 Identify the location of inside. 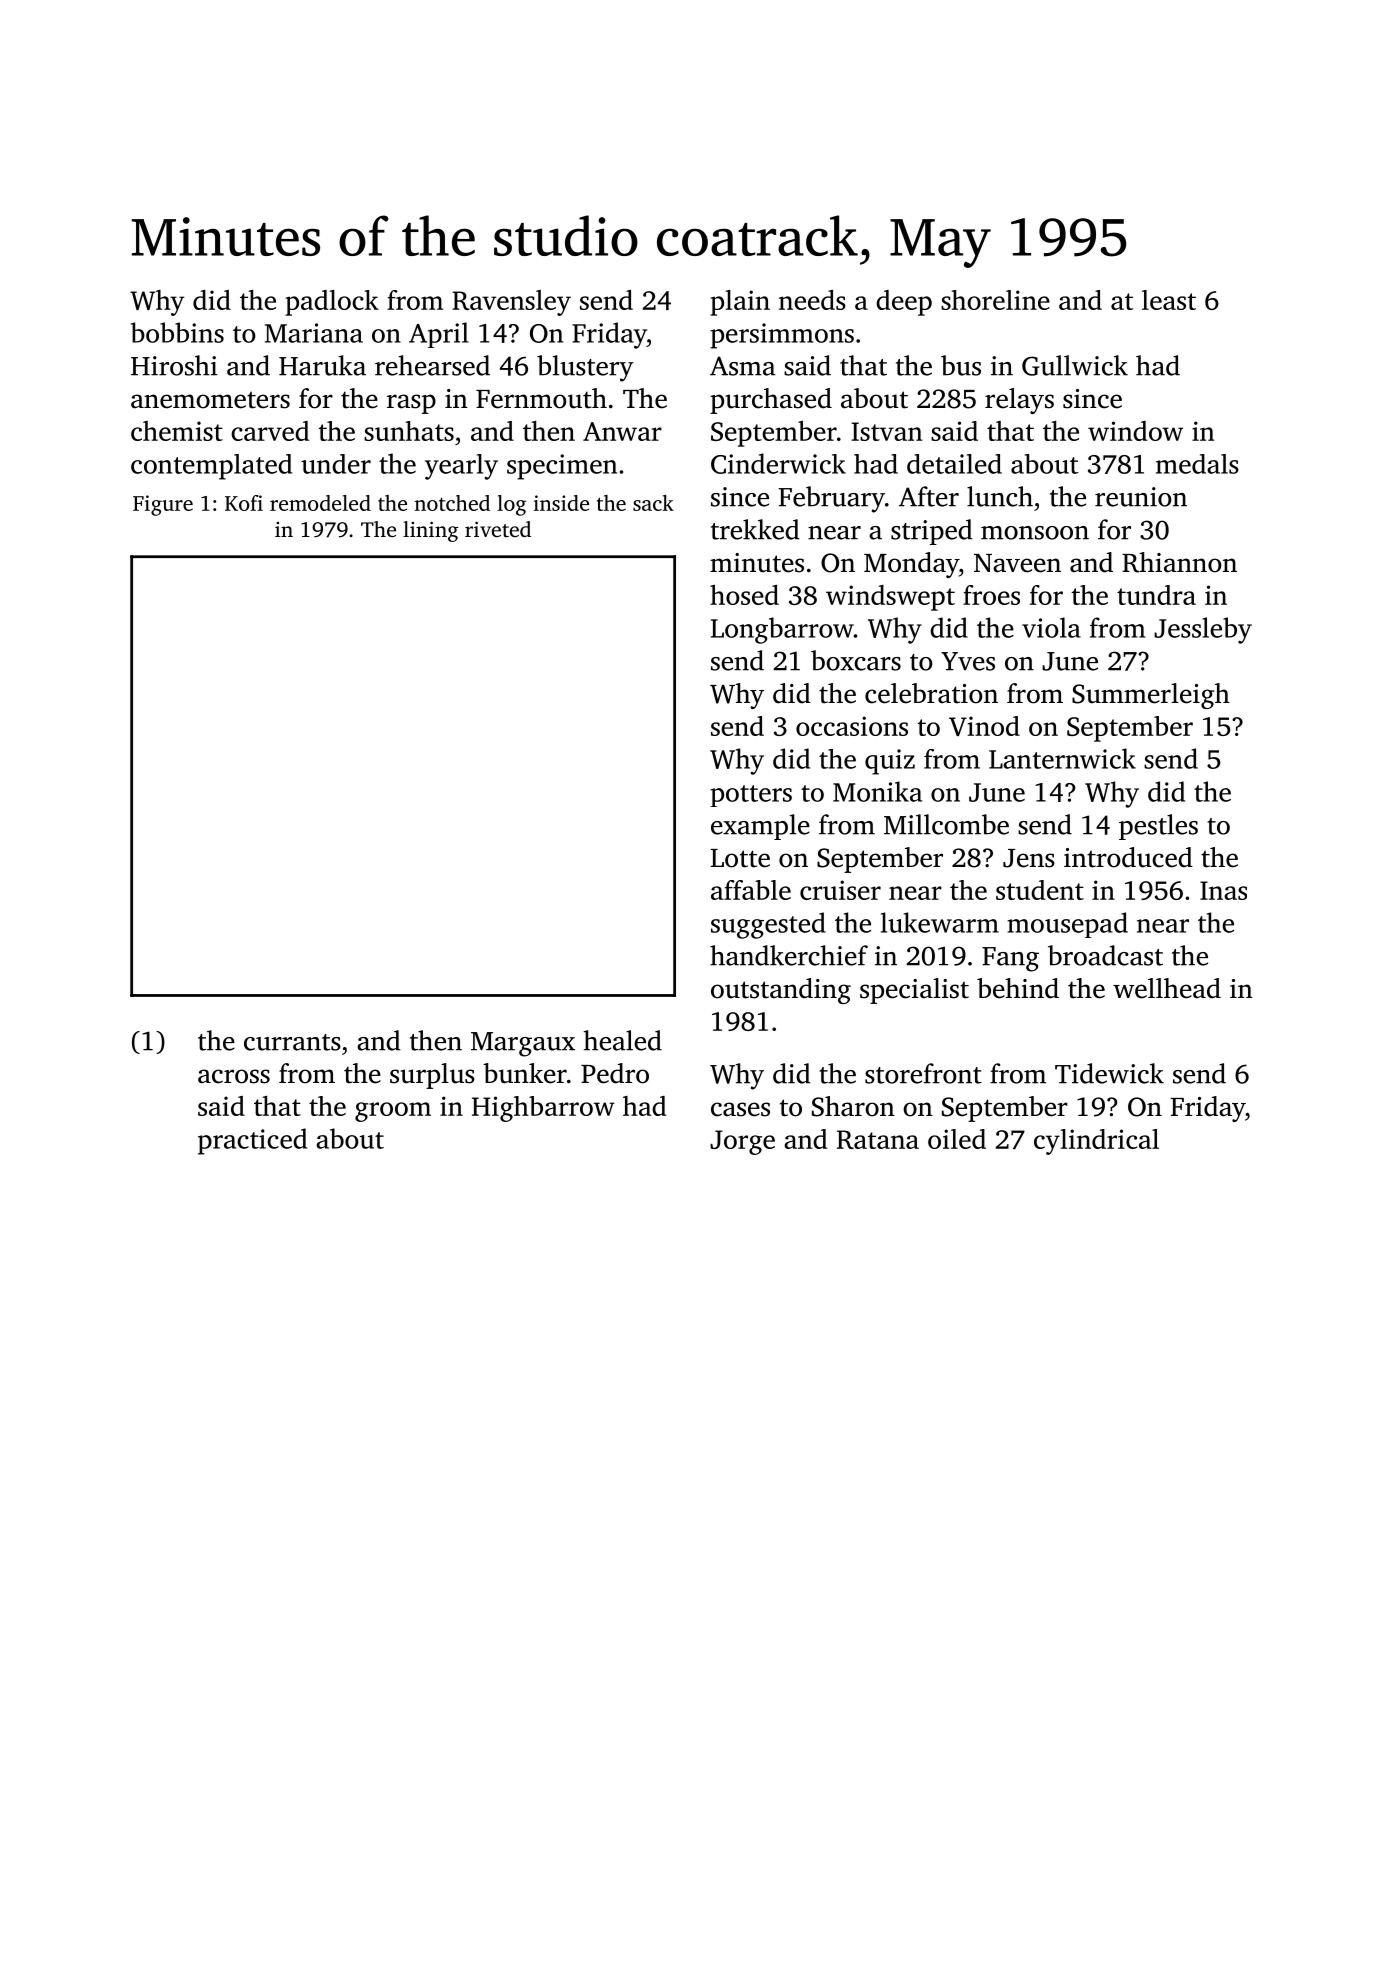
(561, 503).
